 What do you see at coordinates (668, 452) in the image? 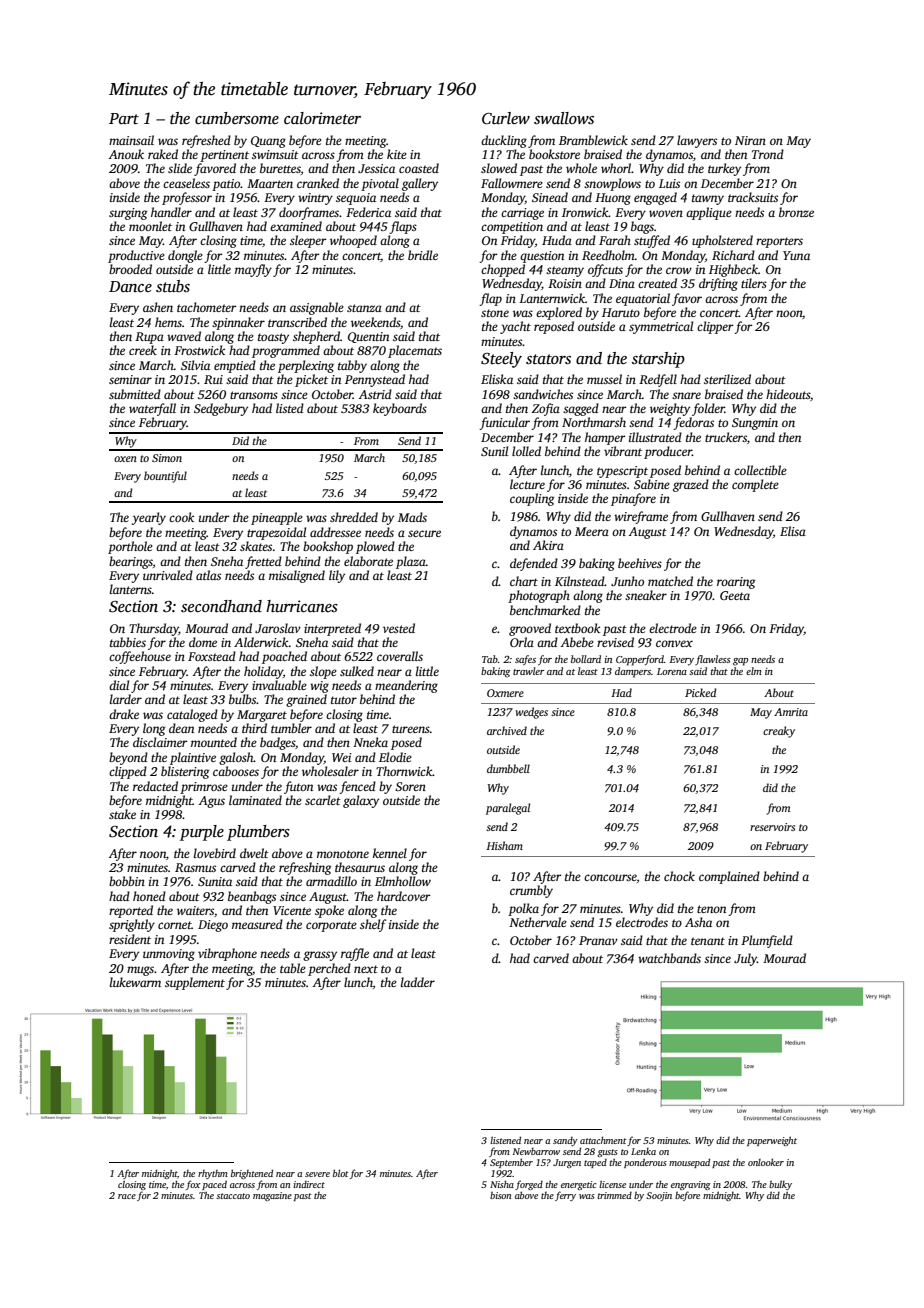
I see `producer` at bounding box center [668, 452].
